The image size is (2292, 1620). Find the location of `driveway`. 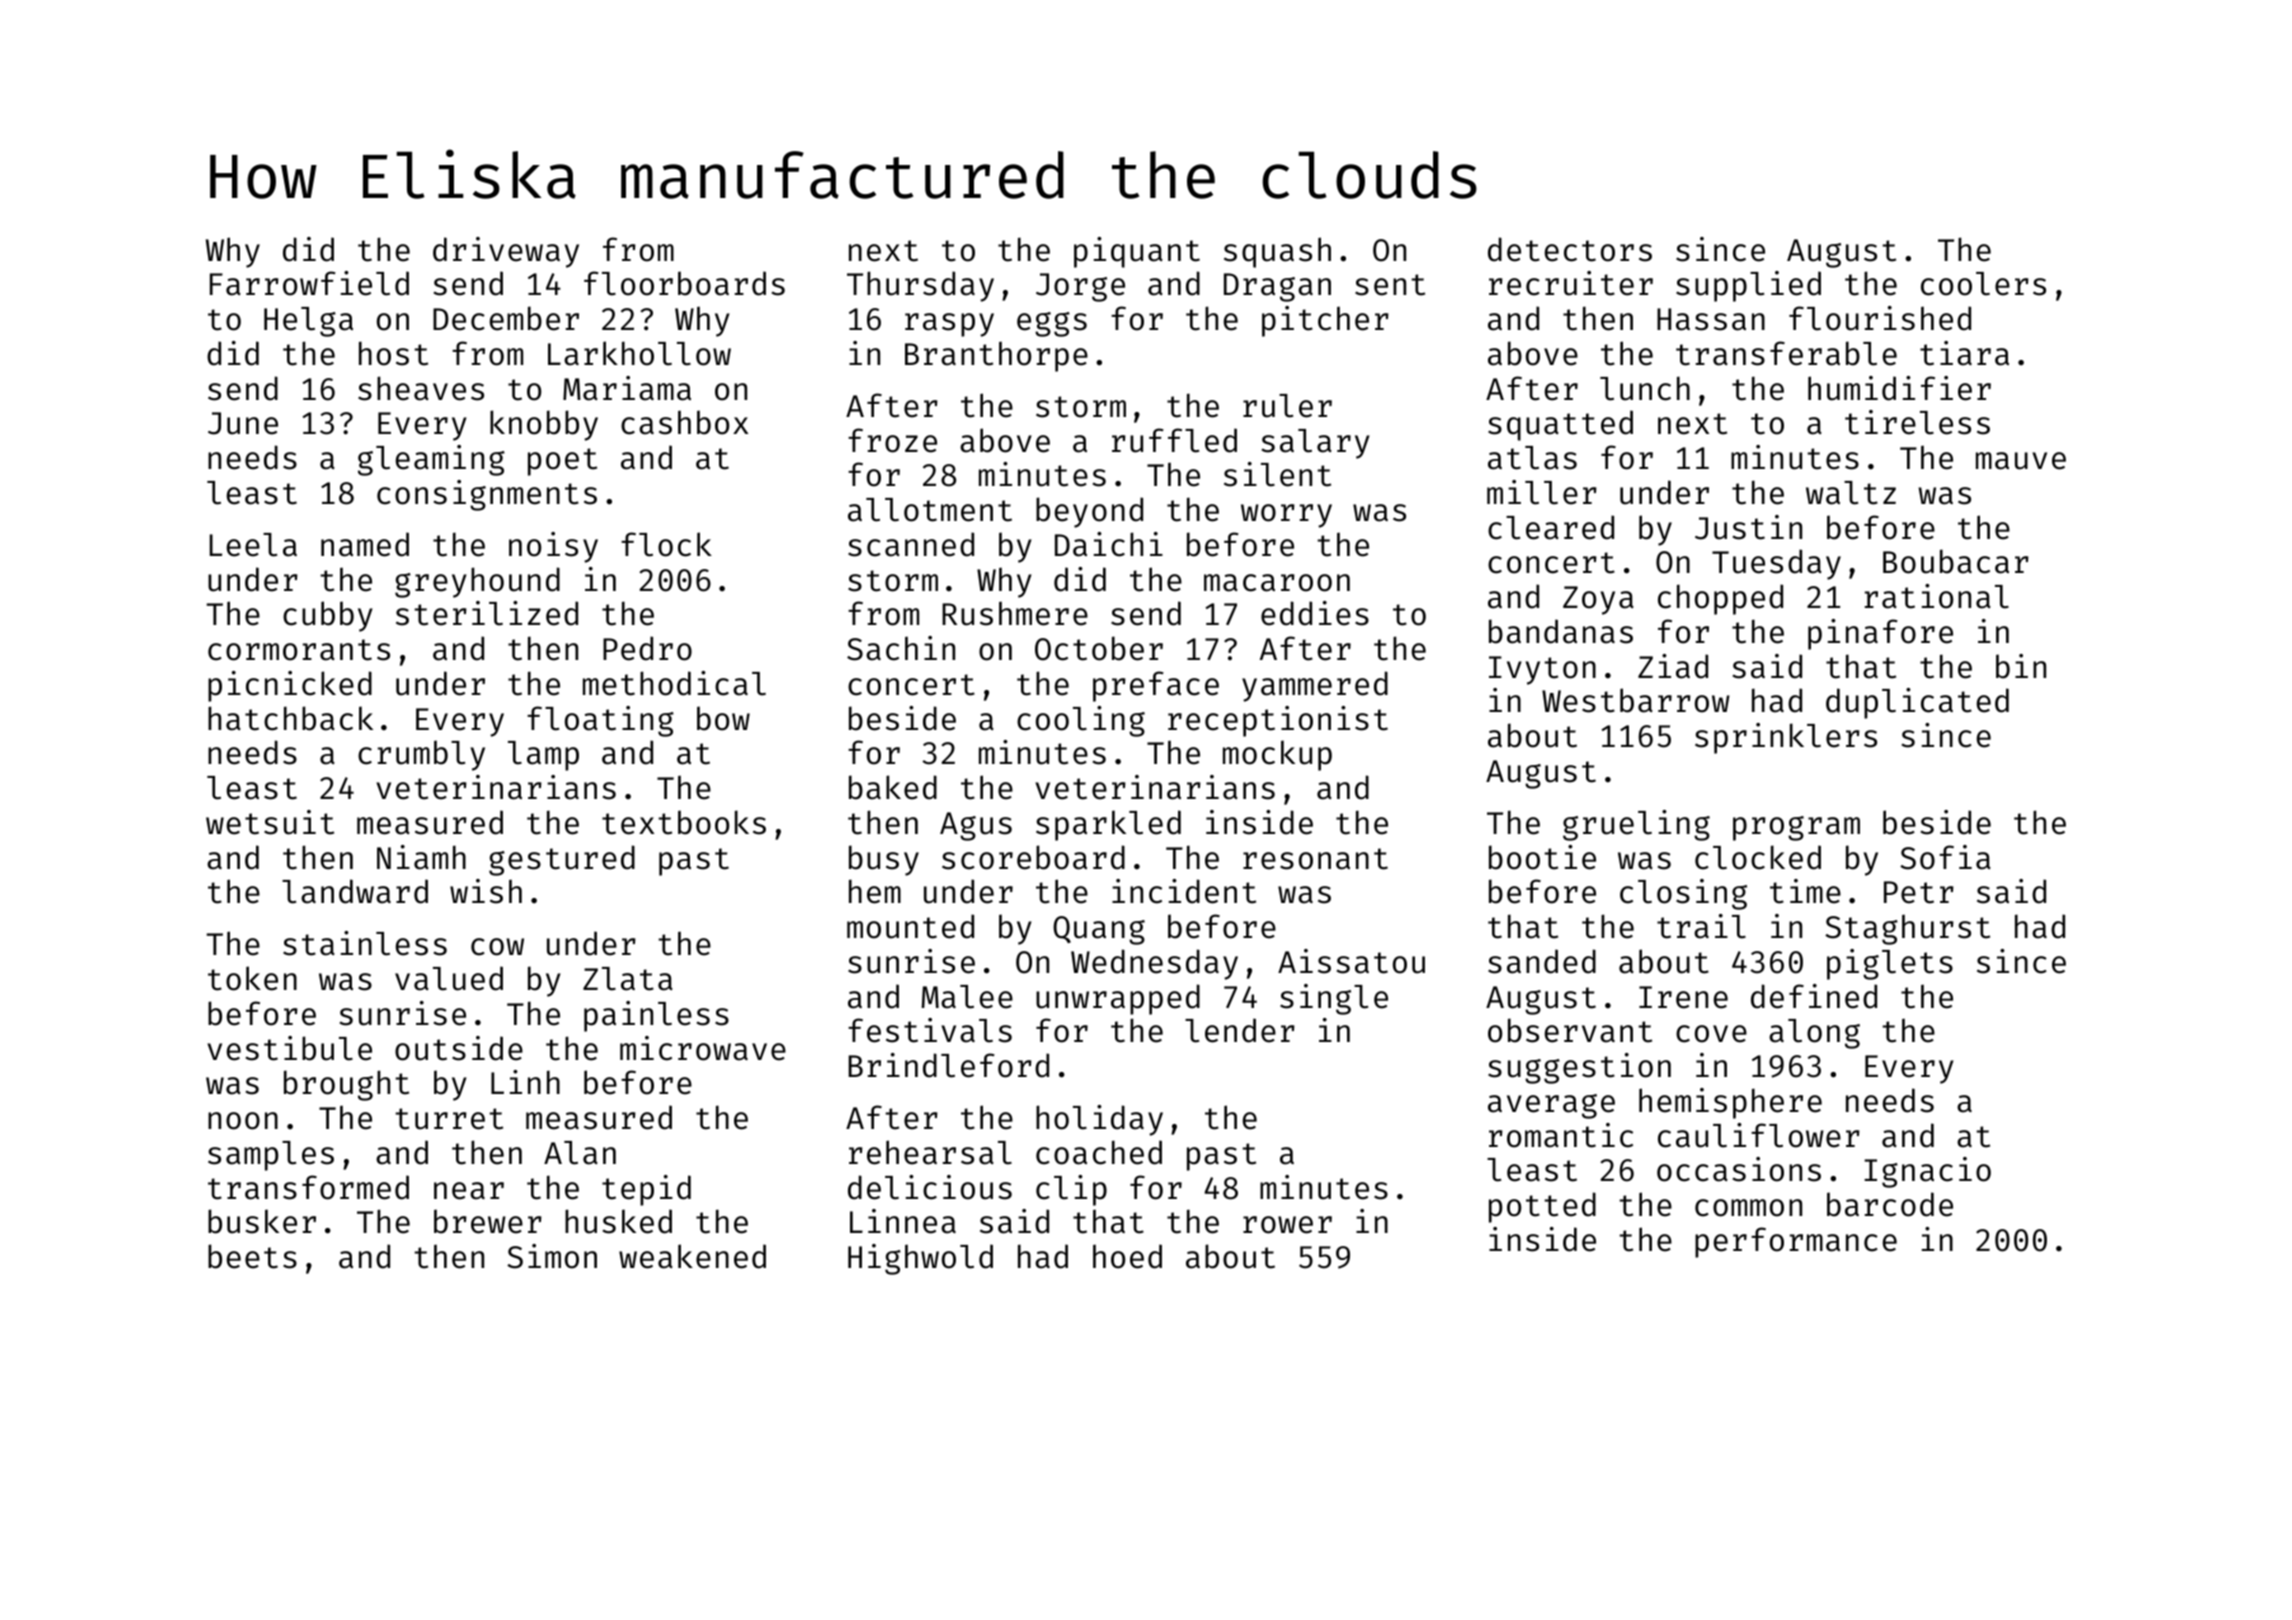

driveway is located at coordinates (506, 252).
